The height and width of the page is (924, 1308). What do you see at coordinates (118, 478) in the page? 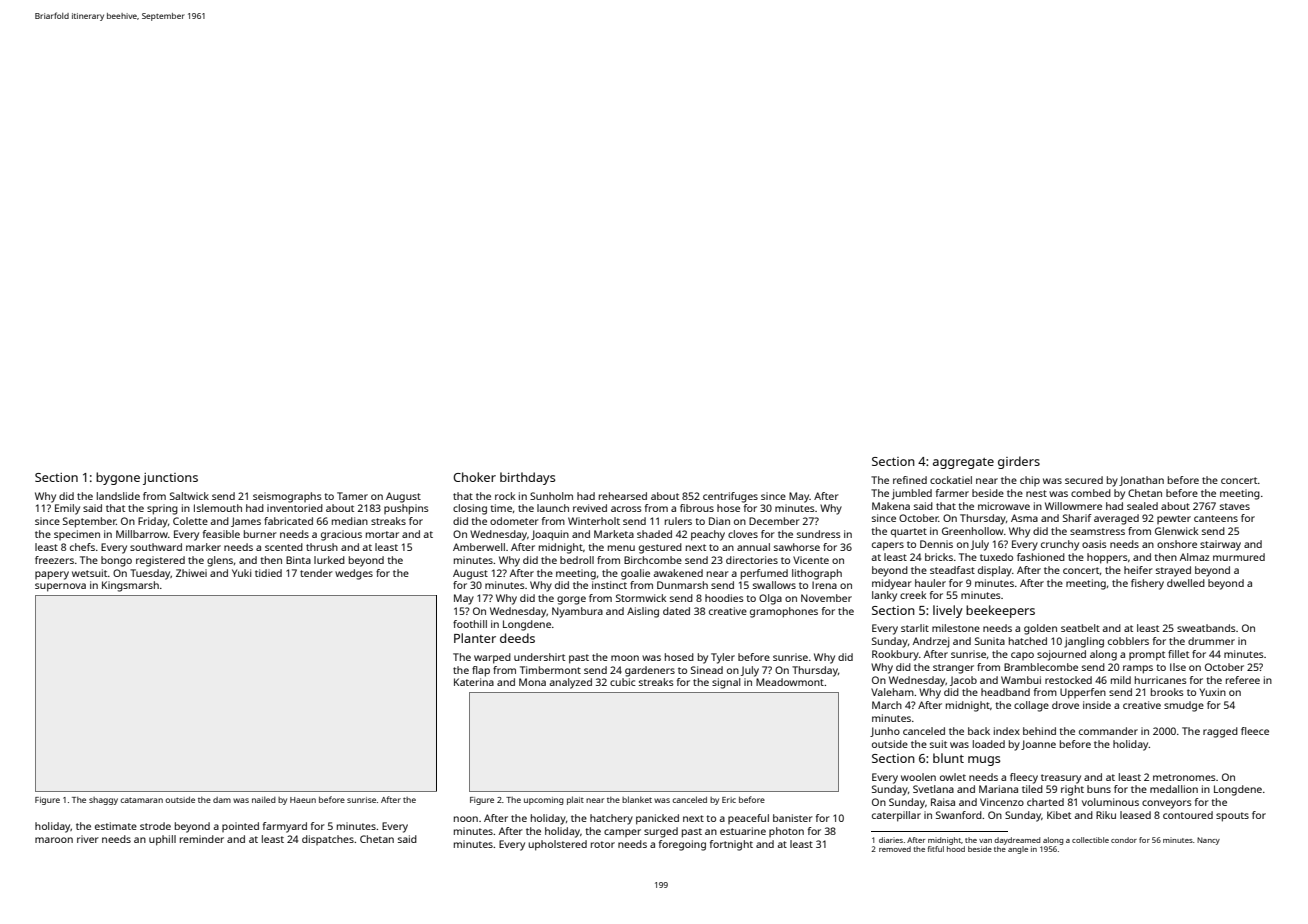
I see `bygone` at bounding box center [118, 478].
